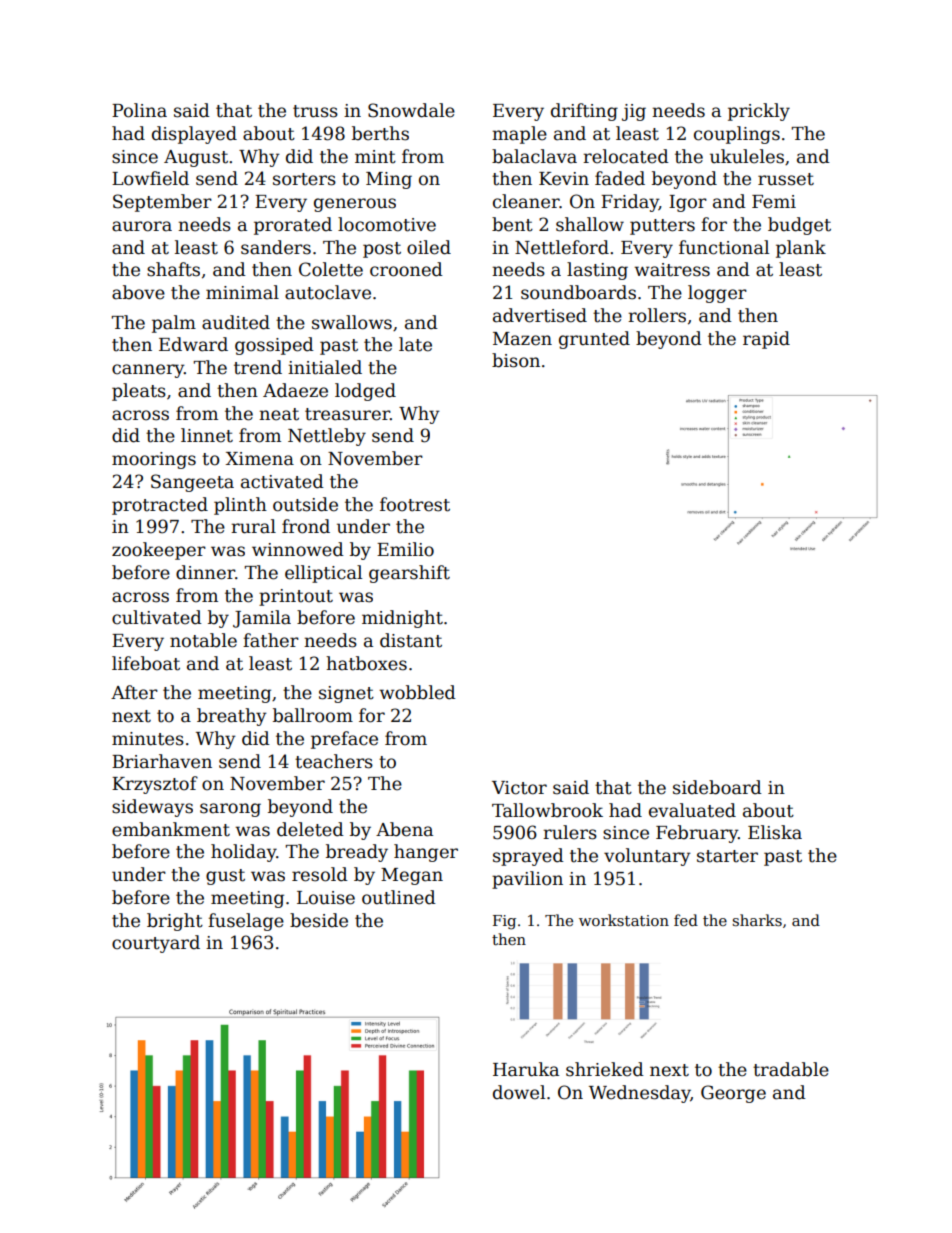 The width and height of the screenshot is (952, 1233). What do you see at coordinates (562, 247) in the screenshot?
I see `Nettleford` at bounding box center [562, 247].
